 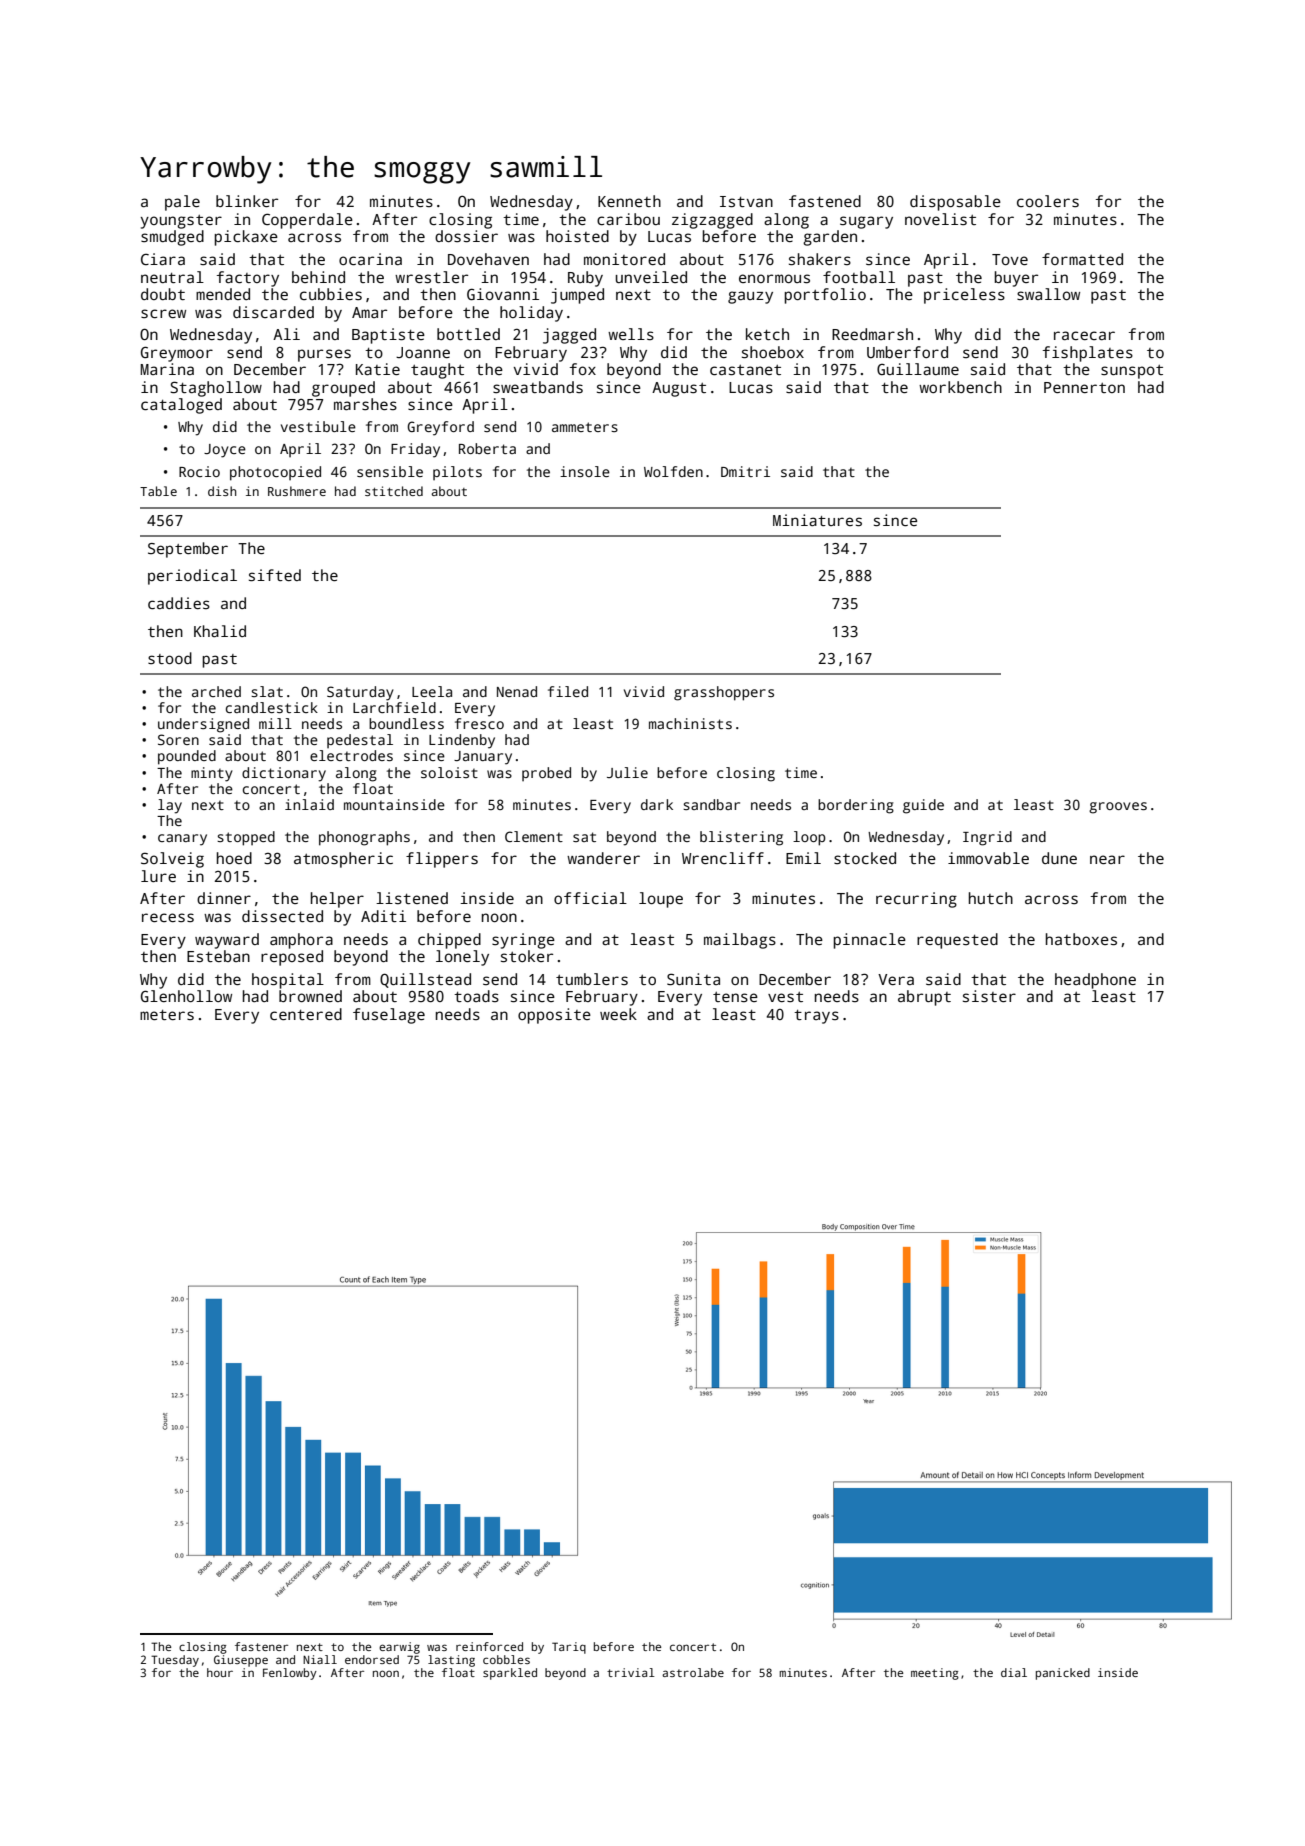 What do you see at coordinates (924, 998) in the image?
I see `abrupt` at bounding box center [924, 998].
